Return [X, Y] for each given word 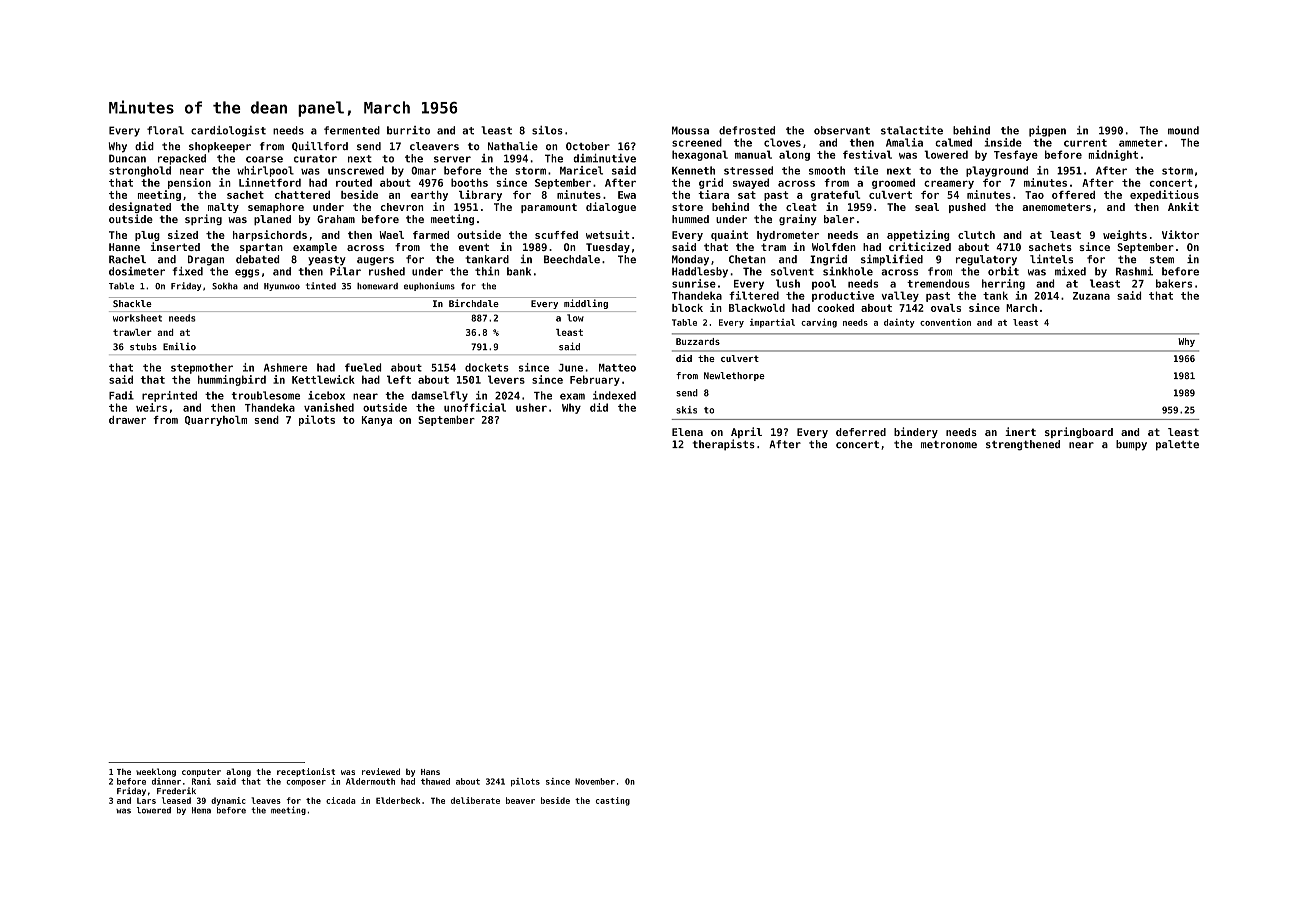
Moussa [690, 130]
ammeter [1141, 143]
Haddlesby [700, 272]
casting [613, 801]
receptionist [306, 772]
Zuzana [1091, 296]
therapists [724, 445]
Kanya [377, 421]
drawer [127, 420]
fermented [352, 130]
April [746, 432]
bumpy [1131, 445]
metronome [949, 445]
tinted [321, 286]
